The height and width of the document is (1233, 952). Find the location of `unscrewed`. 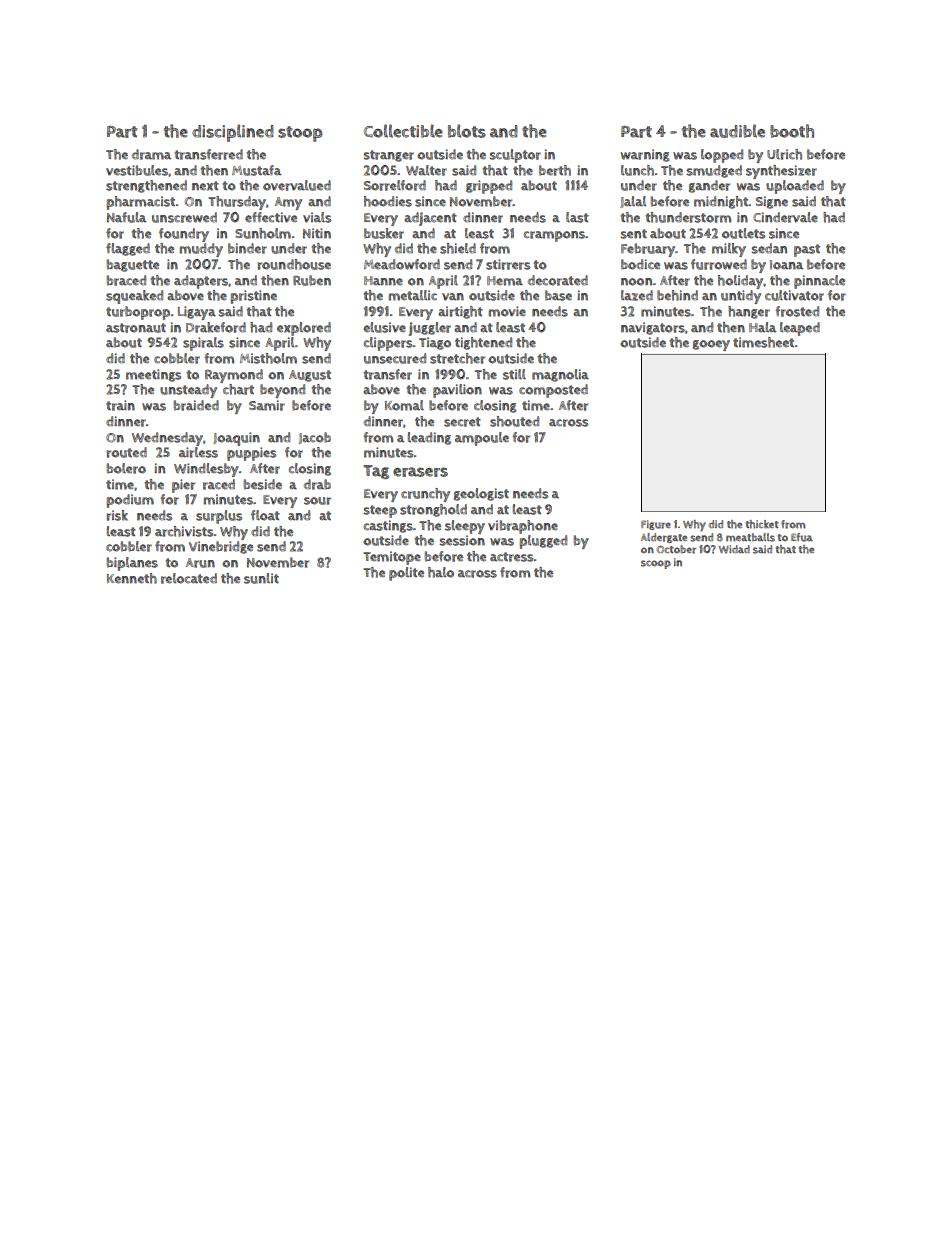

unscrewed is located at coordinates (184, 217).
